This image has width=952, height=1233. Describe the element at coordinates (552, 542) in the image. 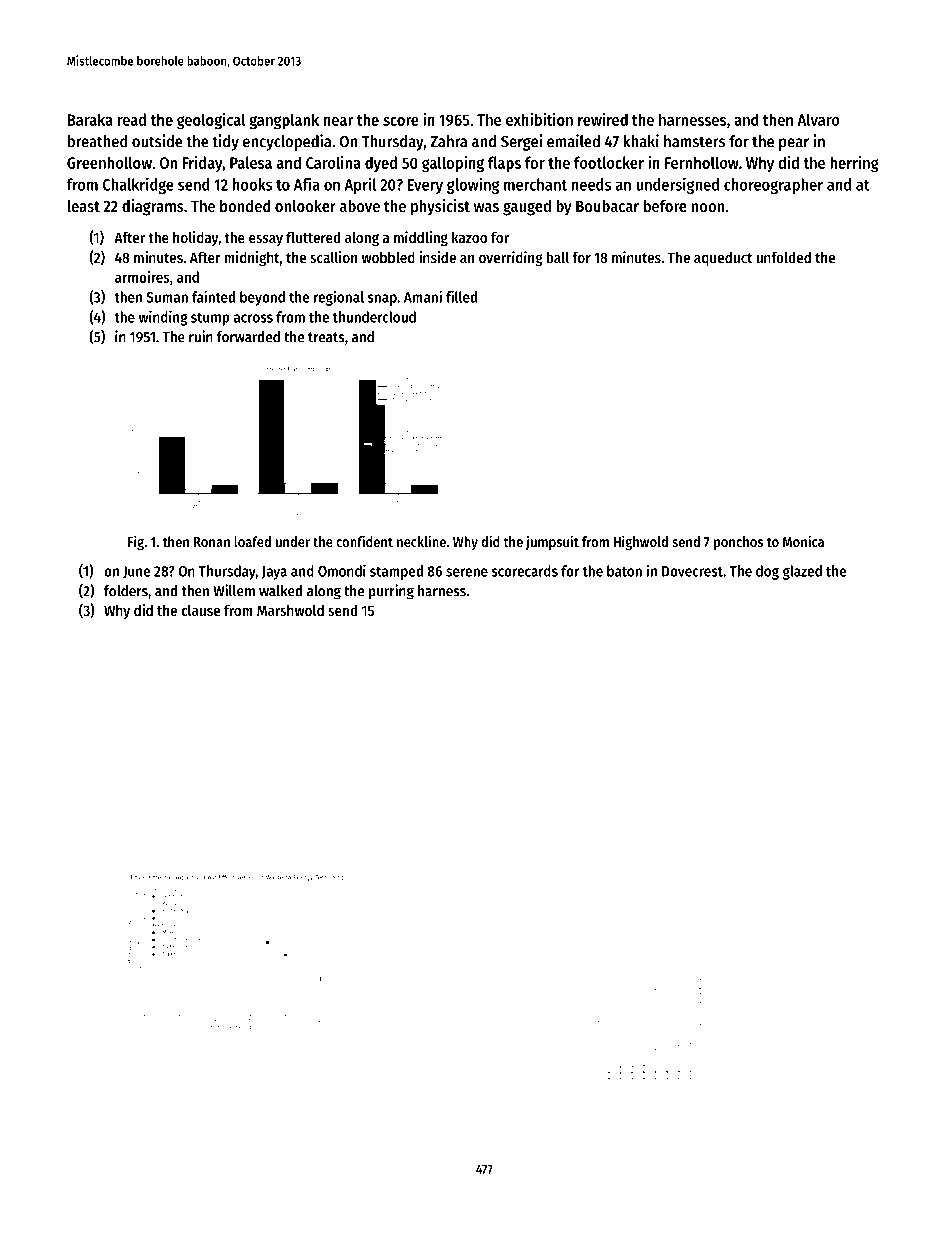

I see `jumpsuit` at that location.
